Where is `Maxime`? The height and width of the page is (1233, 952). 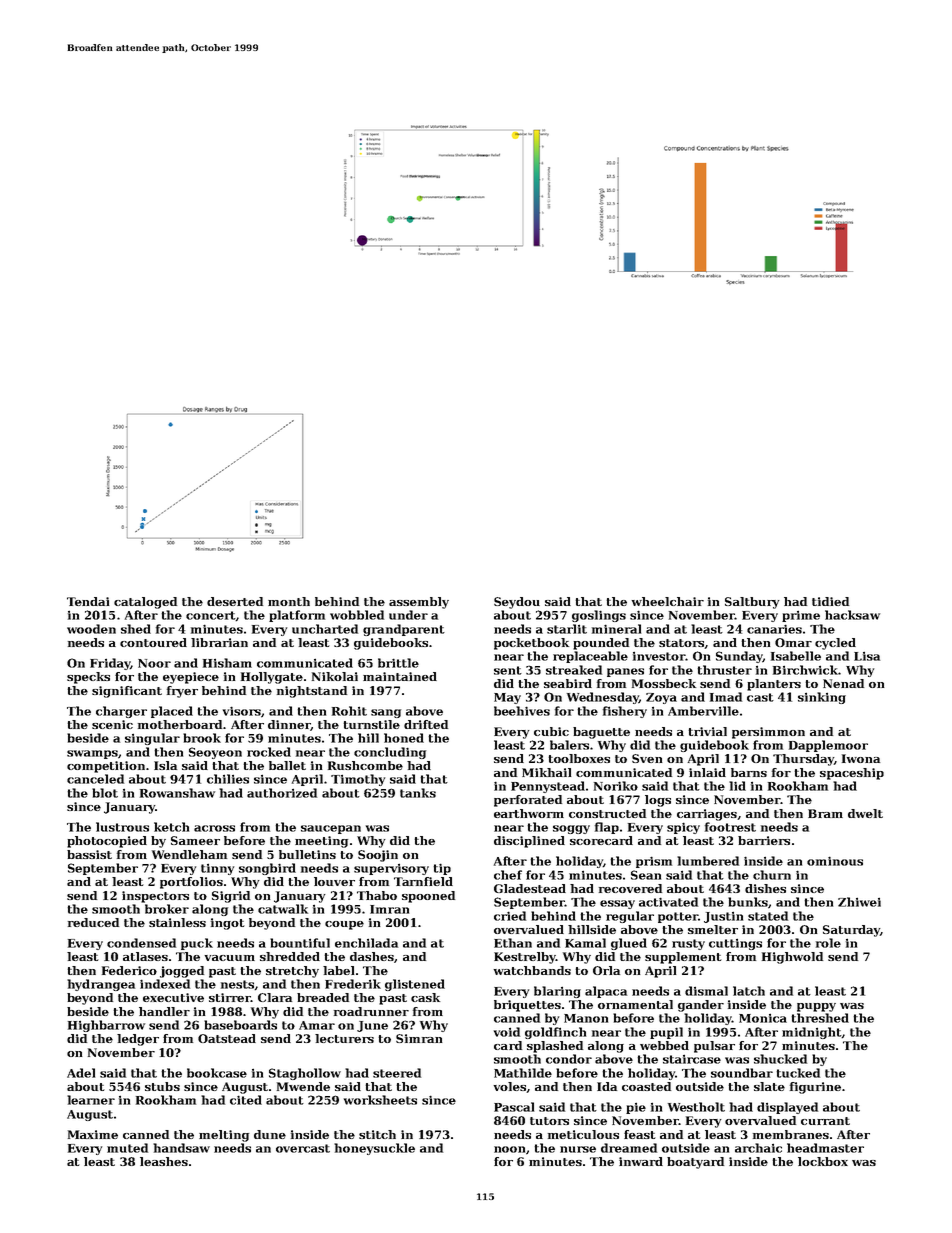 Maxime is located at coordinates (93, 1134).
